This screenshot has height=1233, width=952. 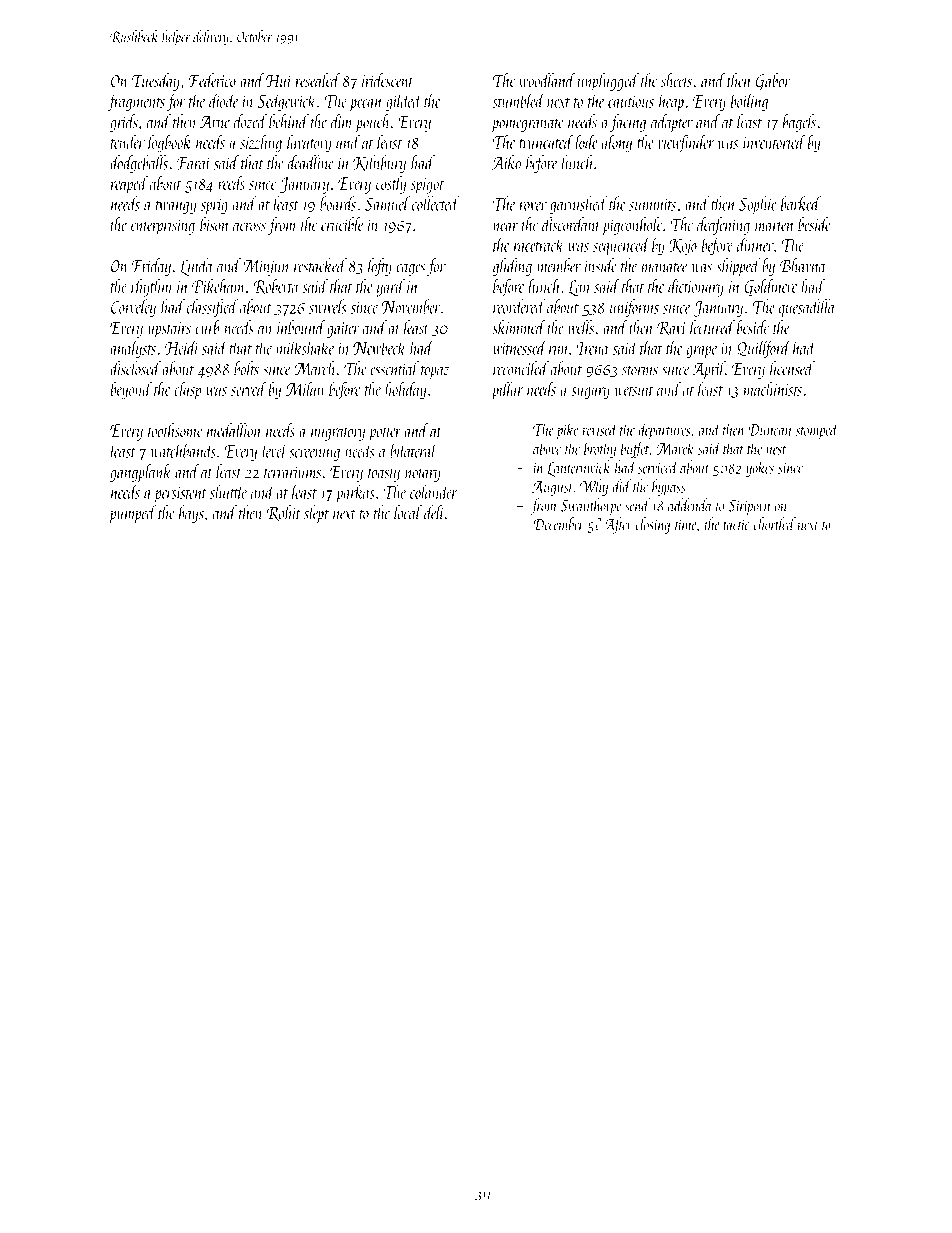 What do you see at coordinates (163, 227) in the screenshot?
I see `enterprising` at bounding box center [163, 227].
